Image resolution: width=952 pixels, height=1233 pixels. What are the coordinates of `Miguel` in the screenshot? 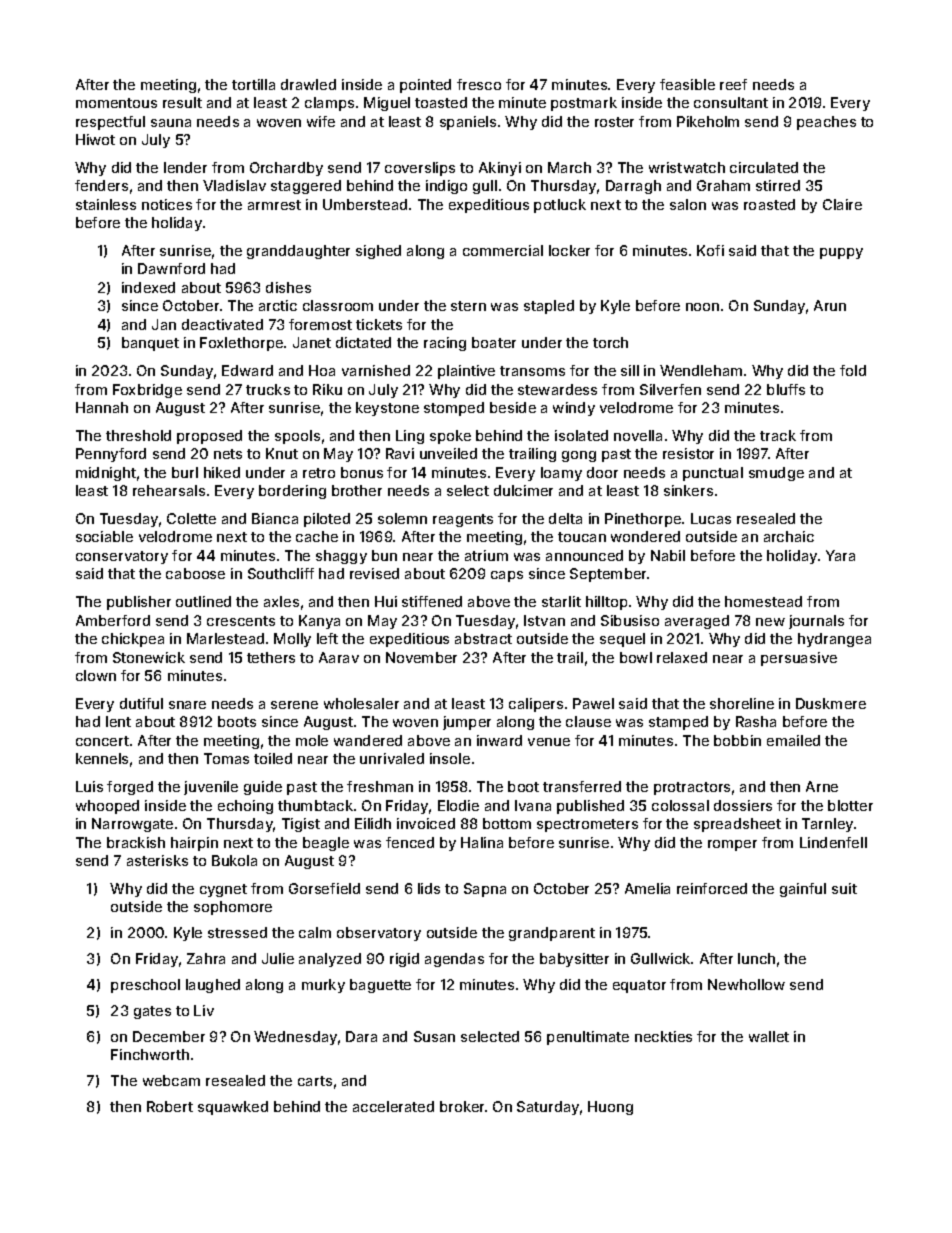 It's located at (387, 104).
